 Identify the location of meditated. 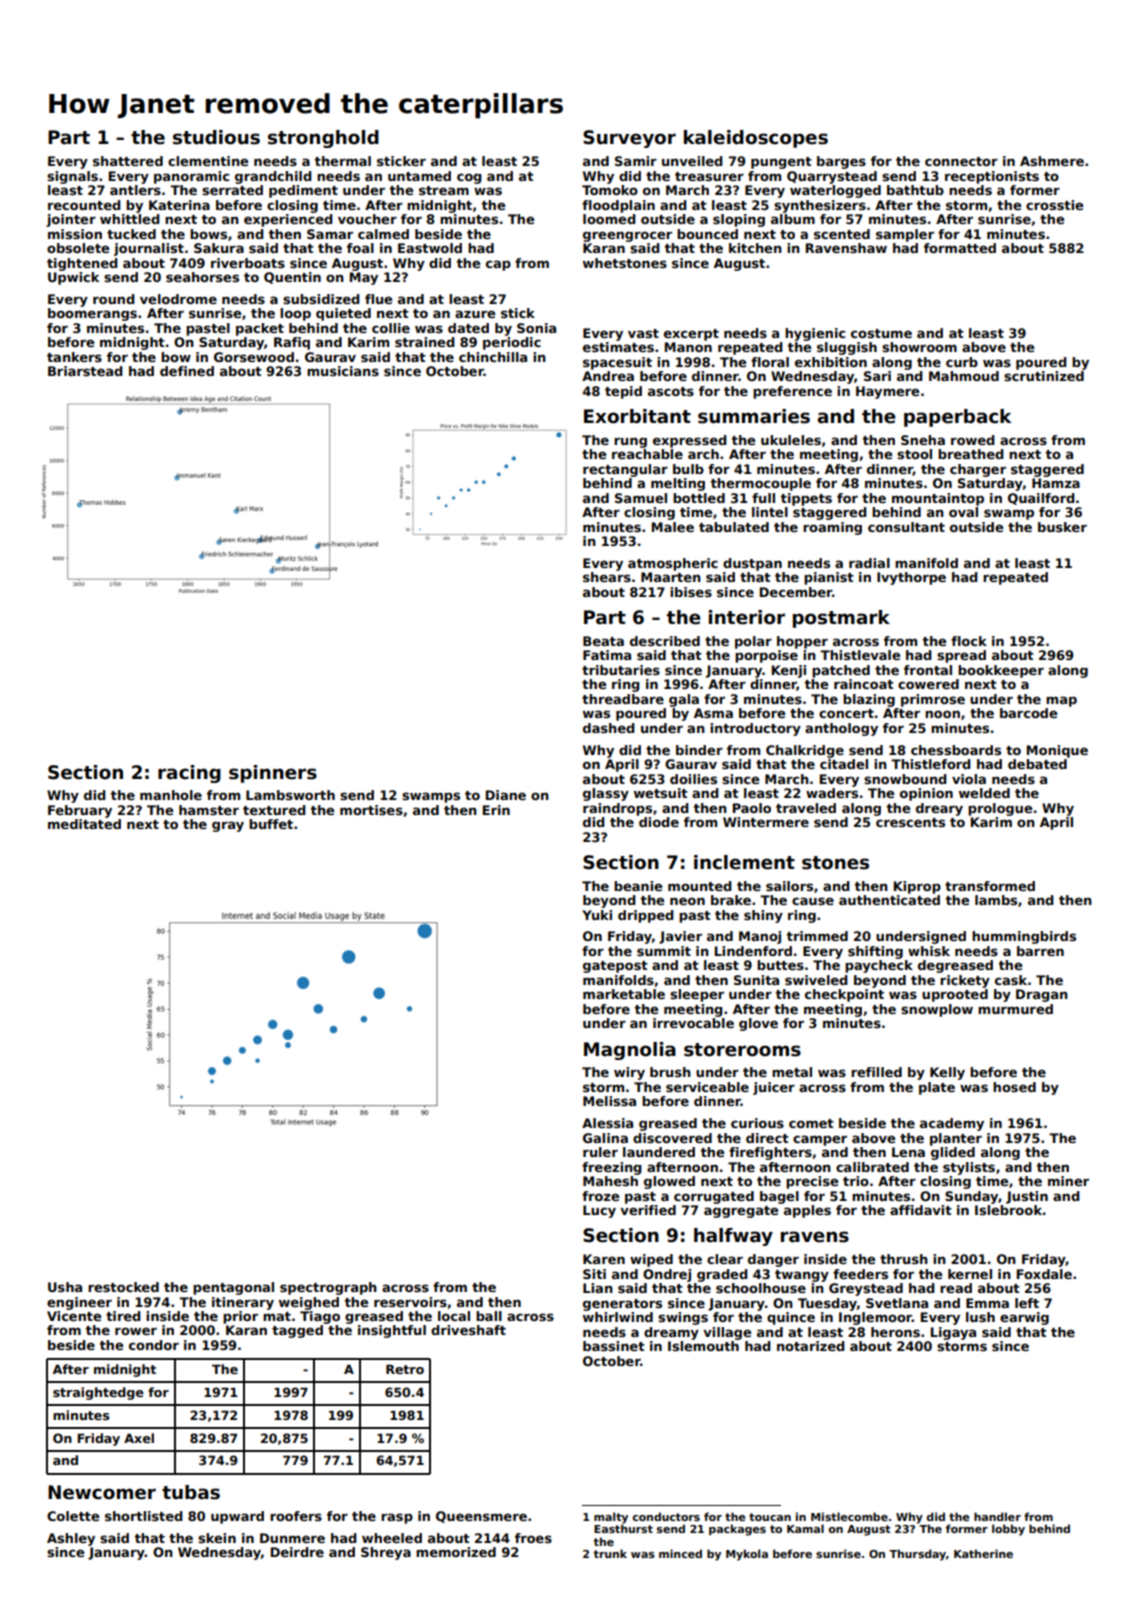
(84, 824).
